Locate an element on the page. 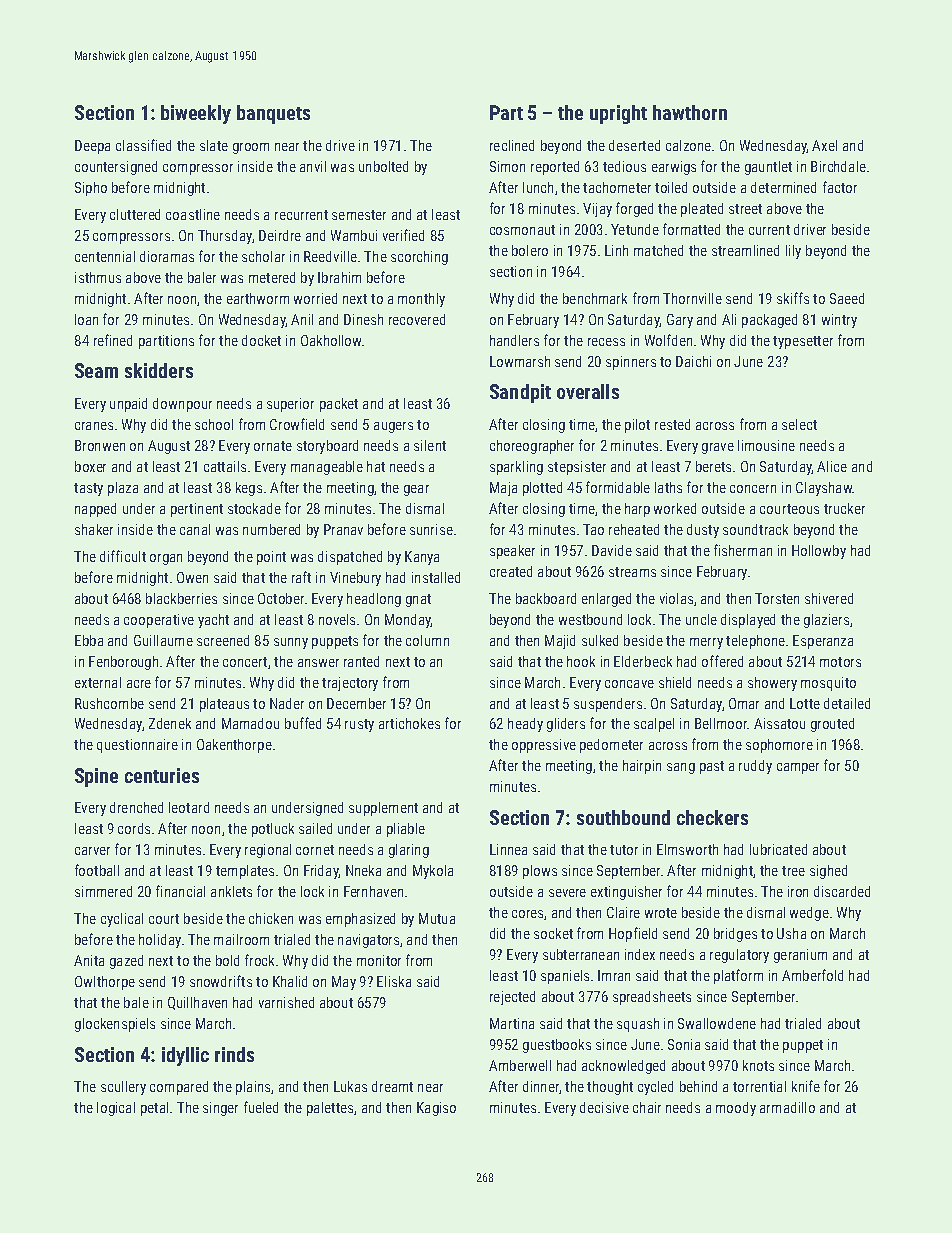  blackberries is located at coordinates (181, 598).
